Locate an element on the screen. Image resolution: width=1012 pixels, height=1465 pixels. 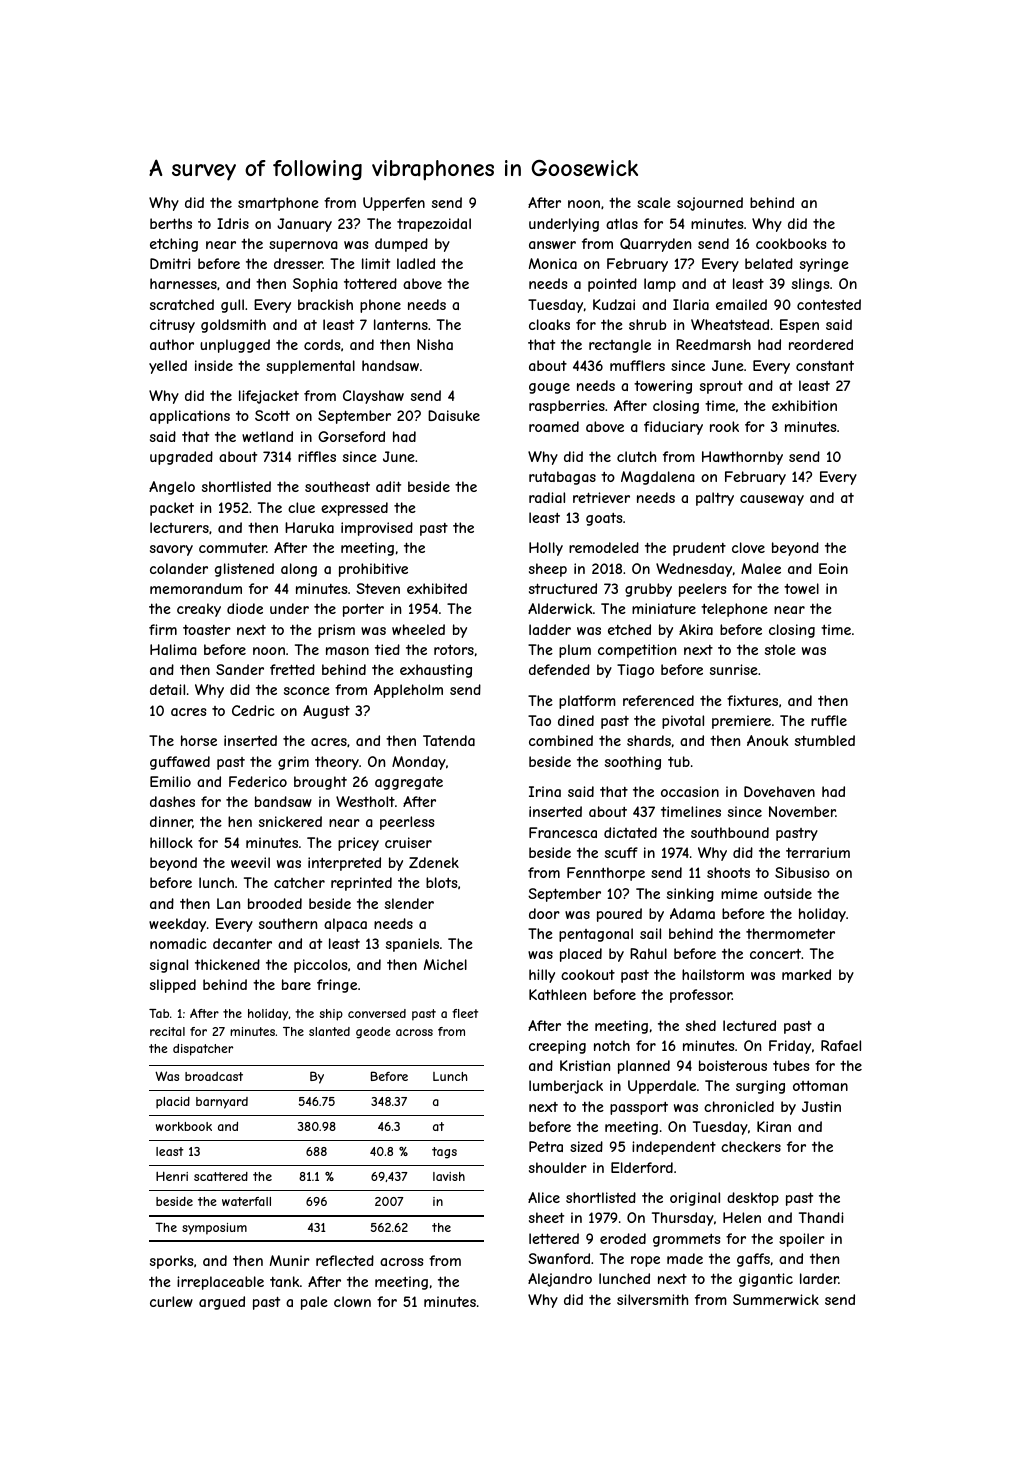
Eoin is located at coordinates (833, 568).
